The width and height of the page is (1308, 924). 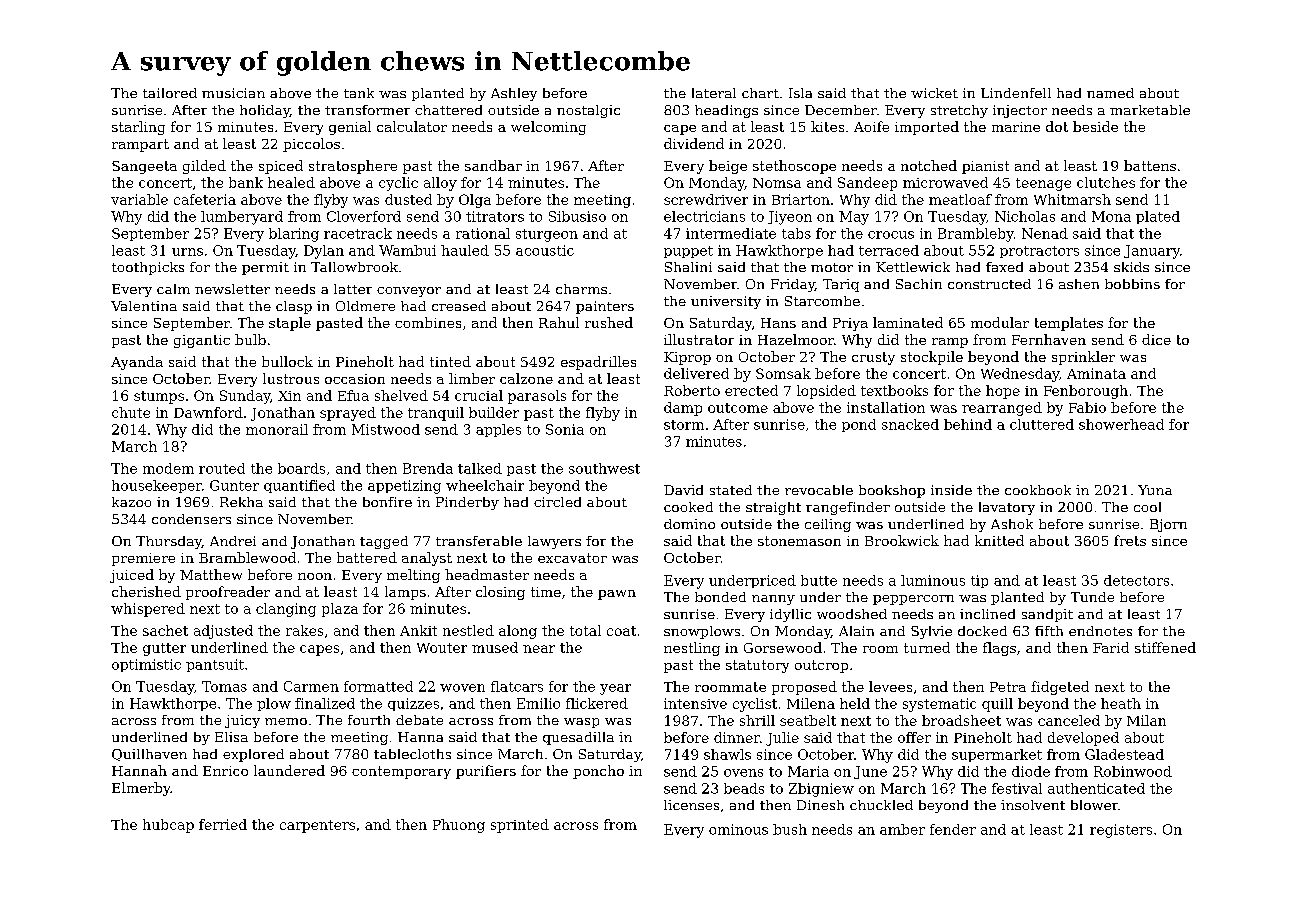 I want to click on espadrilles, so click(x=598, y=363).
